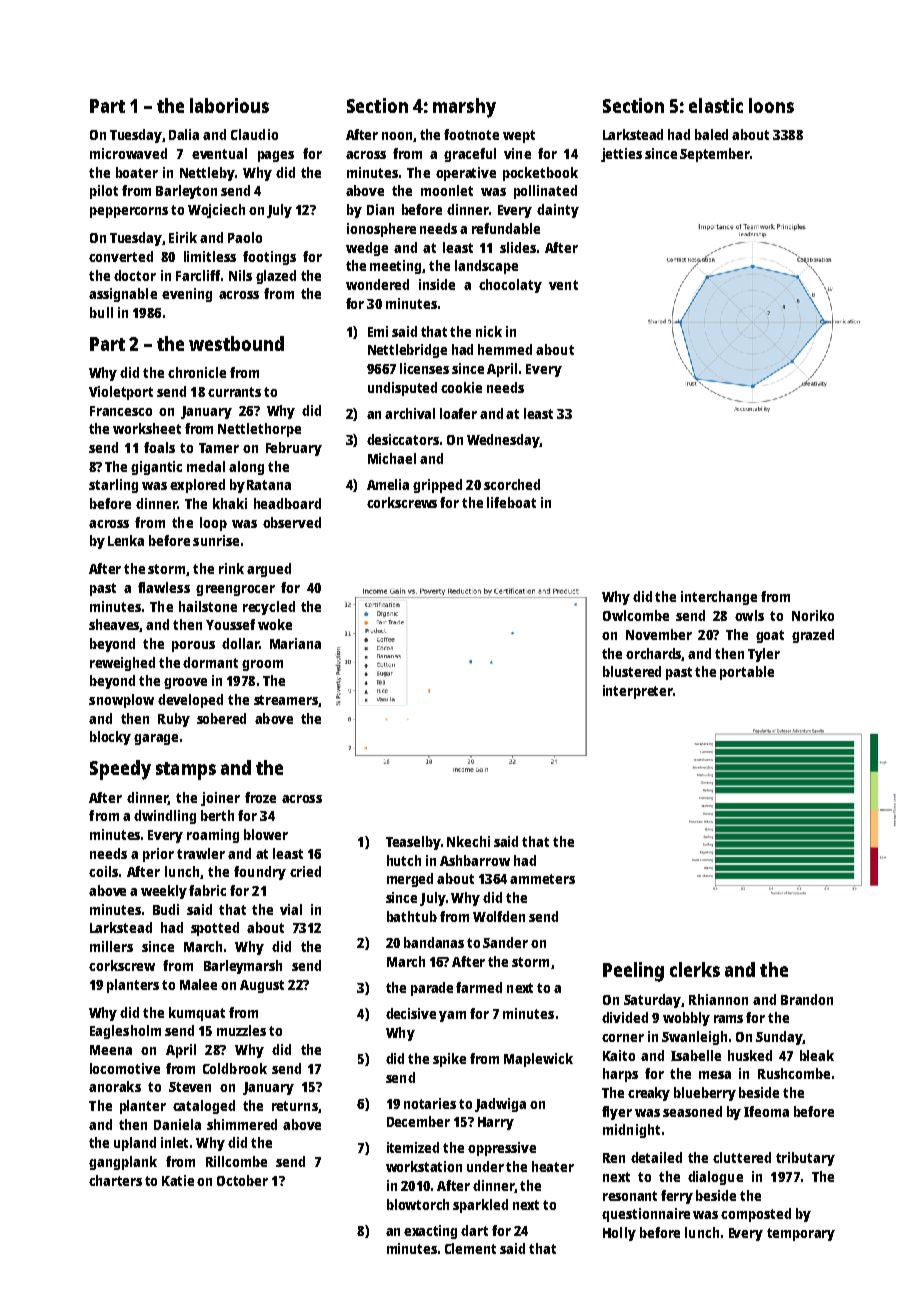  I want to click on scorched, so click(512, 484).
